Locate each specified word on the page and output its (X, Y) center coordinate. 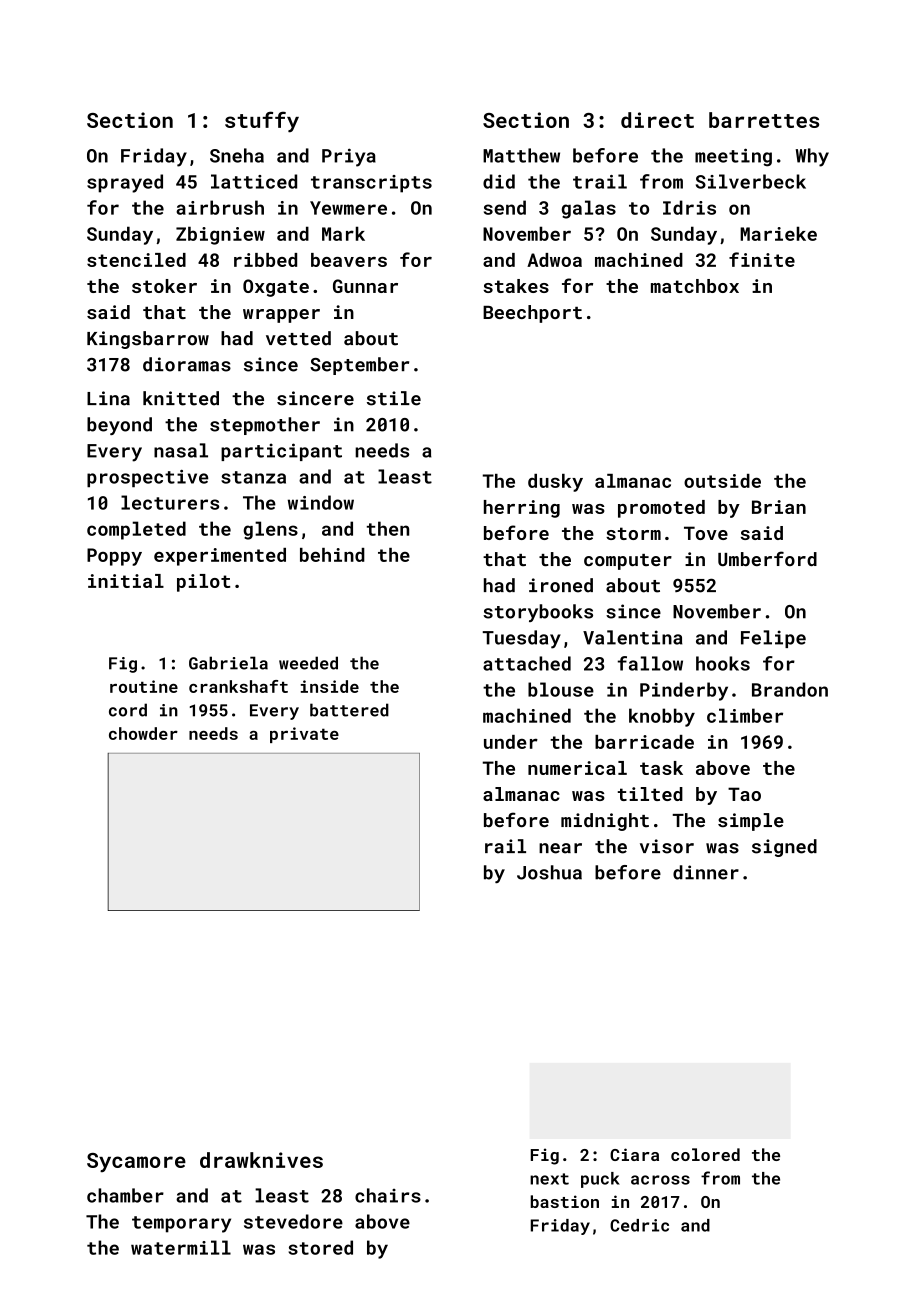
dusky (555, 483)
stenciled (136, 260)
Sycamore (136, 1162)
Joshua (549, 872)
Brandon (790, 689)
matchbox (695, 286)
